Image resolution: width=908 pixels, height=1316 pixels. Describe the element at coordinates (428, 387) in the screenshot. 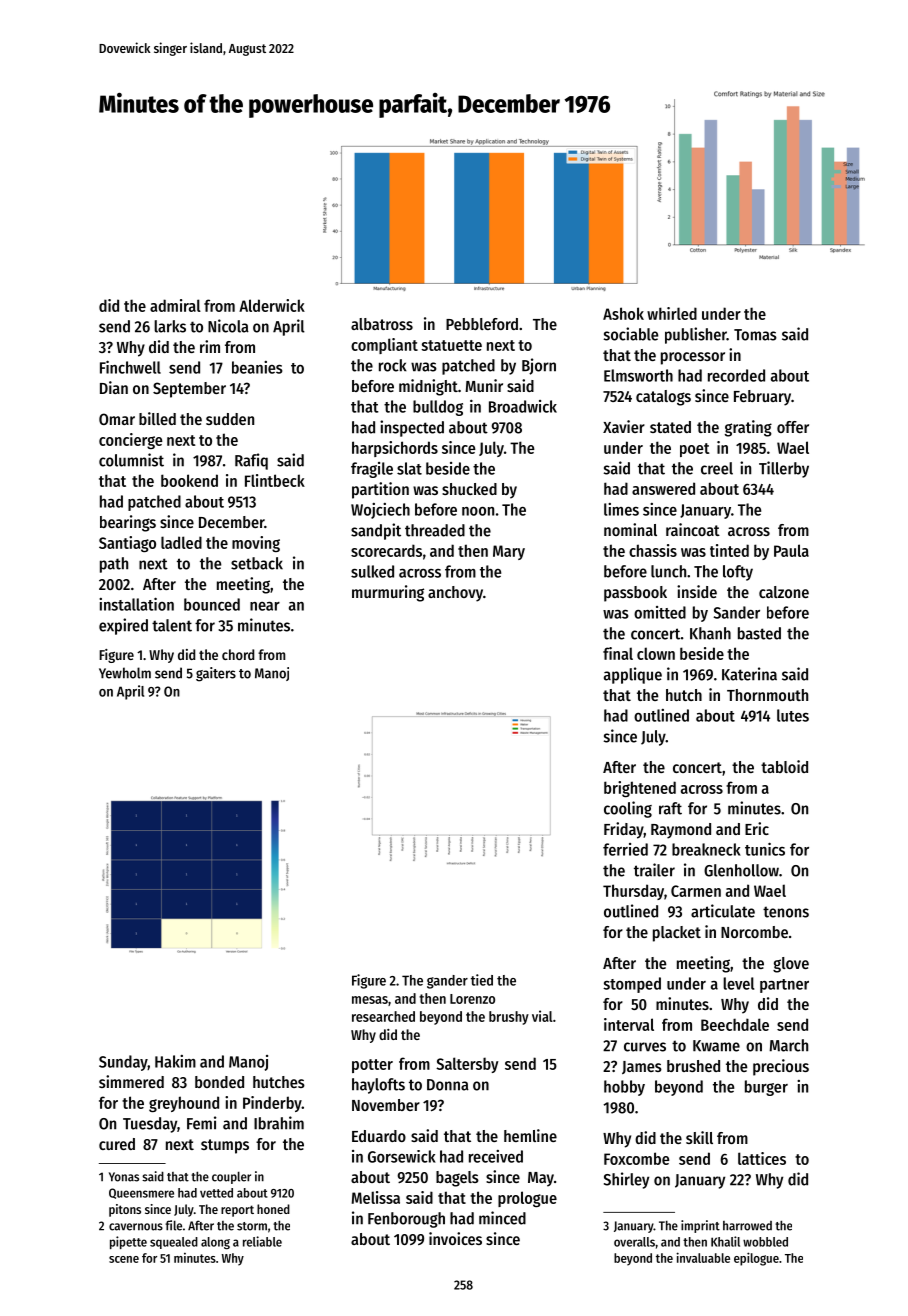

I see `midnight` at that location.
